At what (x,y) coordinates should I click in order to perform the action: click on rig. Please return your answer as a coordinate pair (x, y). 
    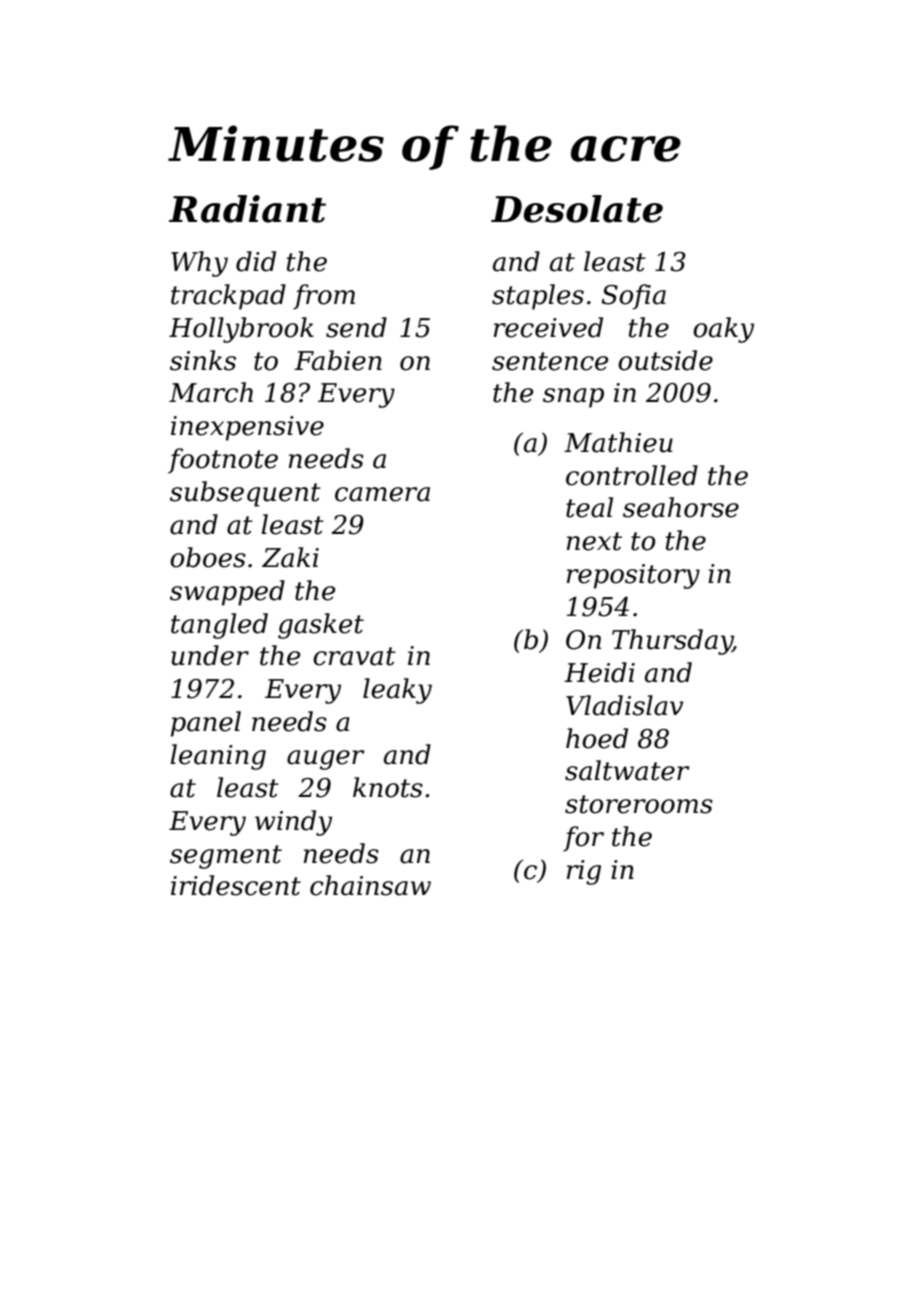
    Looking at the image, I should click on (584, 872).
